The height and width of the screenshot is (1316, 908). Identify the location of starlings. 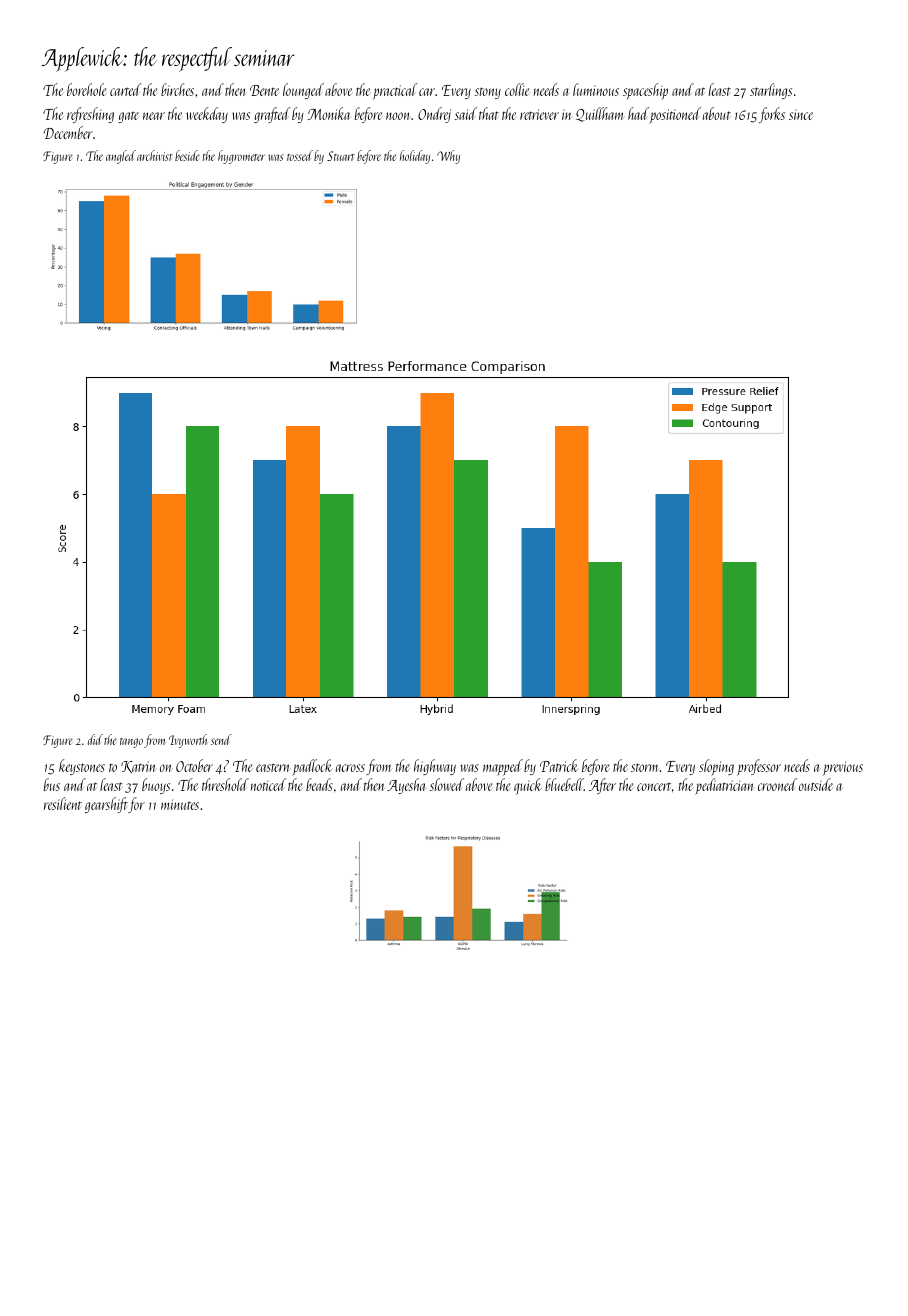
(771, 91).
